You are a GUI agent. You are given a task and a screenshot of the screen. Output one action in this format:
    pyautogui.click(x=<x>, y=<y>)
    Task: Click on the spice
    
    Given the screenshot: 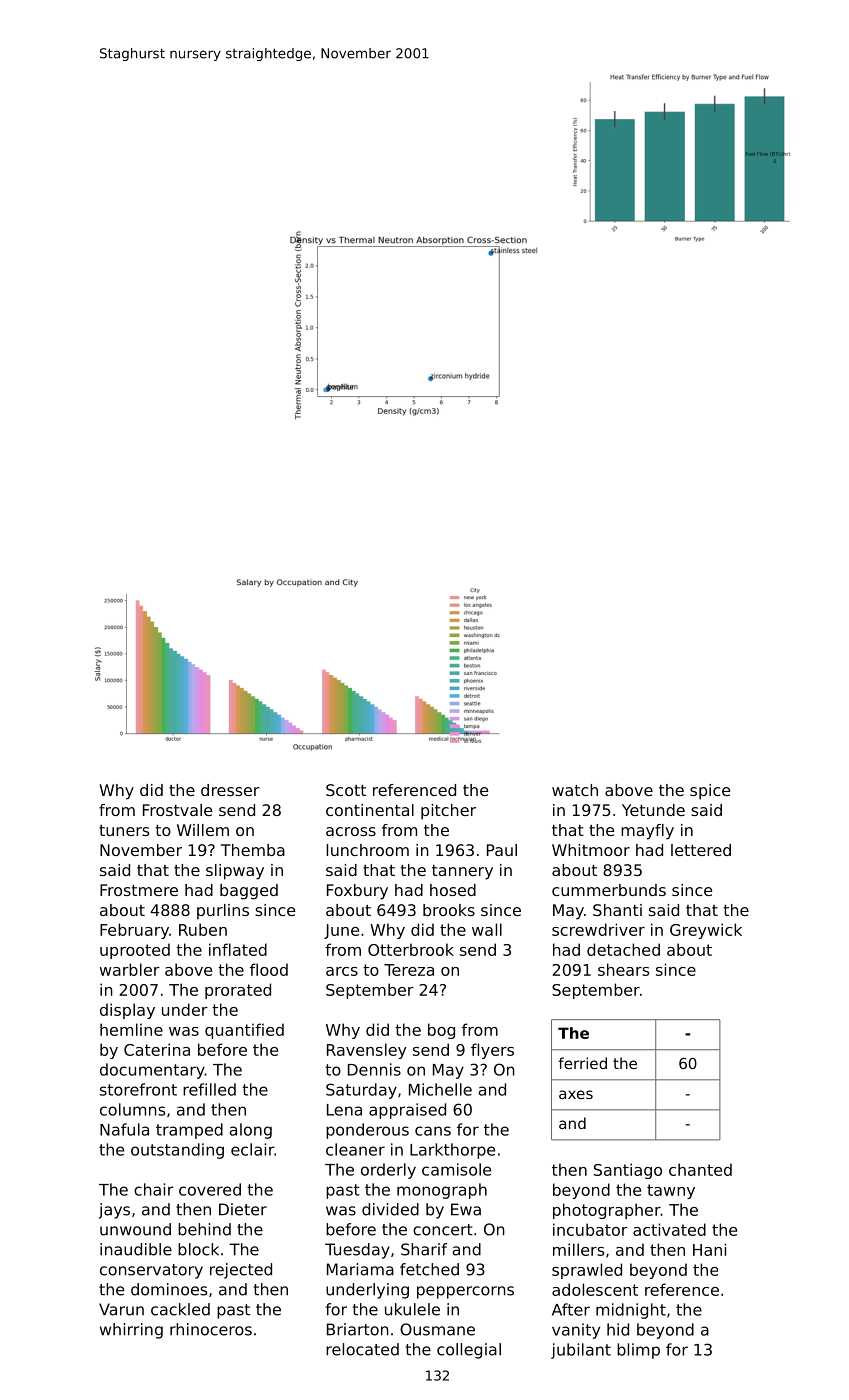 What is the action you would take?
    pyautogui.click(x=710, y=792)
